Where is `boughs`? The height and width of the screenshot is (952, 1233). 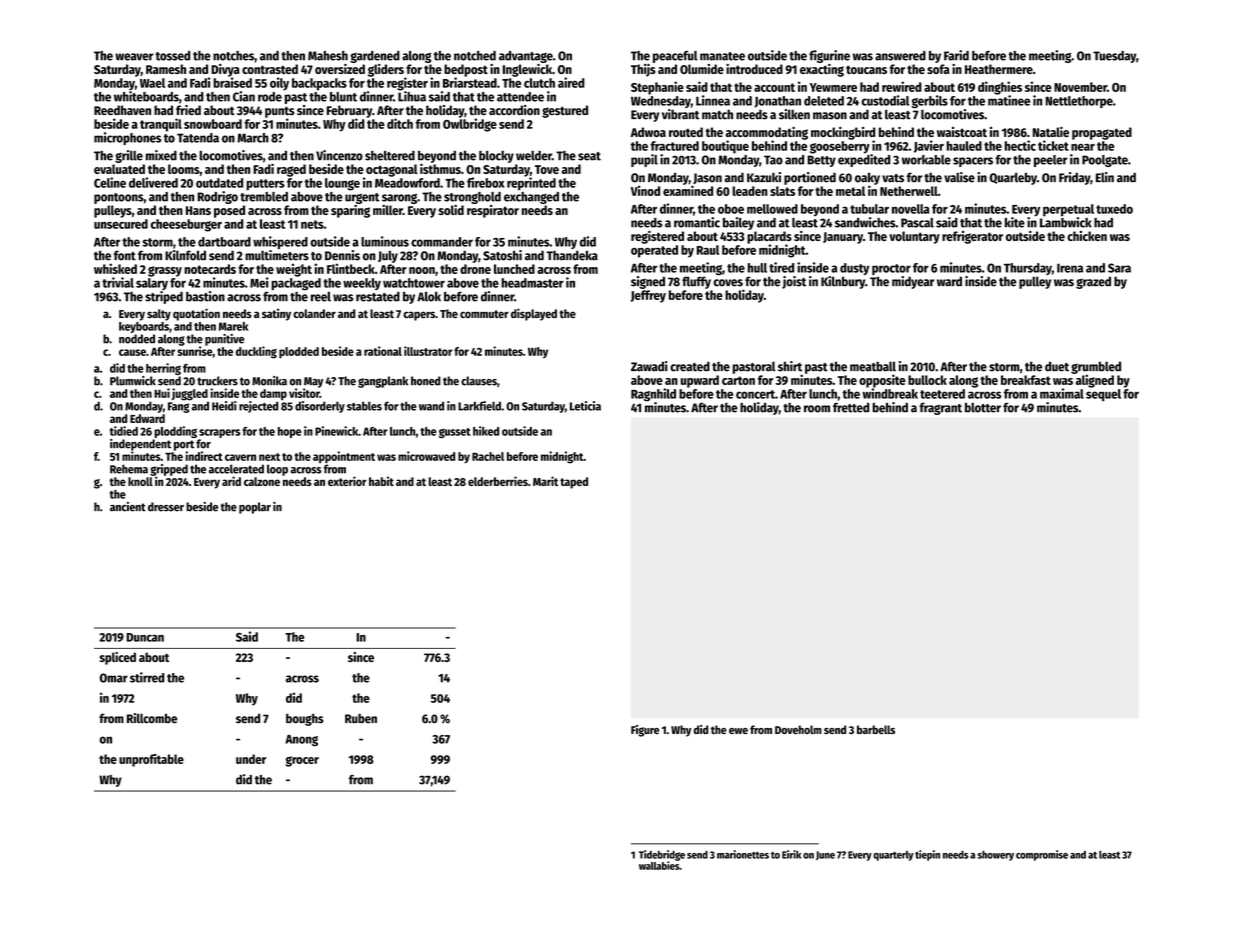
boughs is located at coordinates (305, 719).
